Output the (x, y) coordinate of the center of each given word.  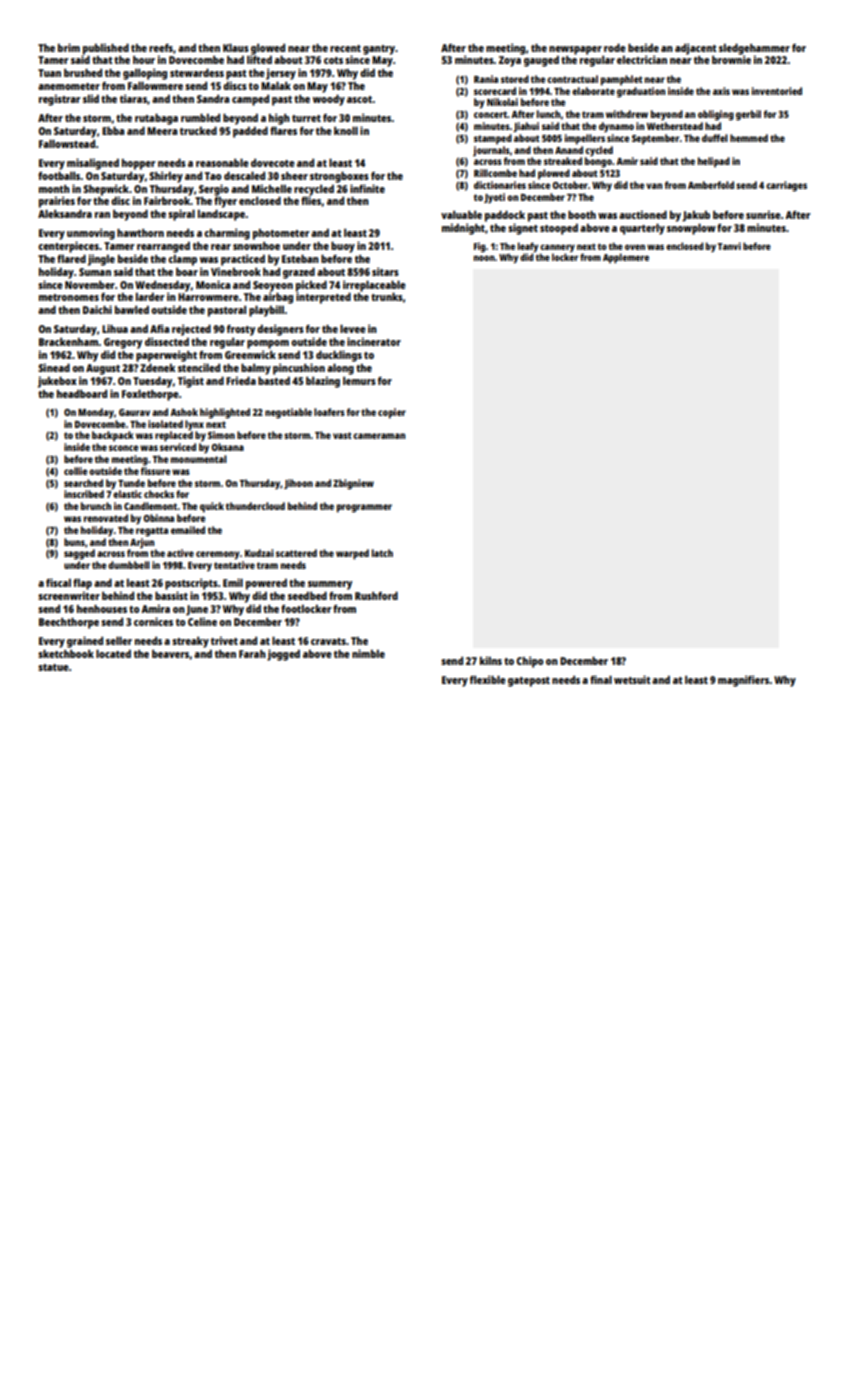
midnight (463, 229)
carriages (786, 186)
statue (53, 667)
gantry (379, 50)
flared (71, 258)
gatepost (529, 682)
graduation (641, 92)
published (106, 49)
